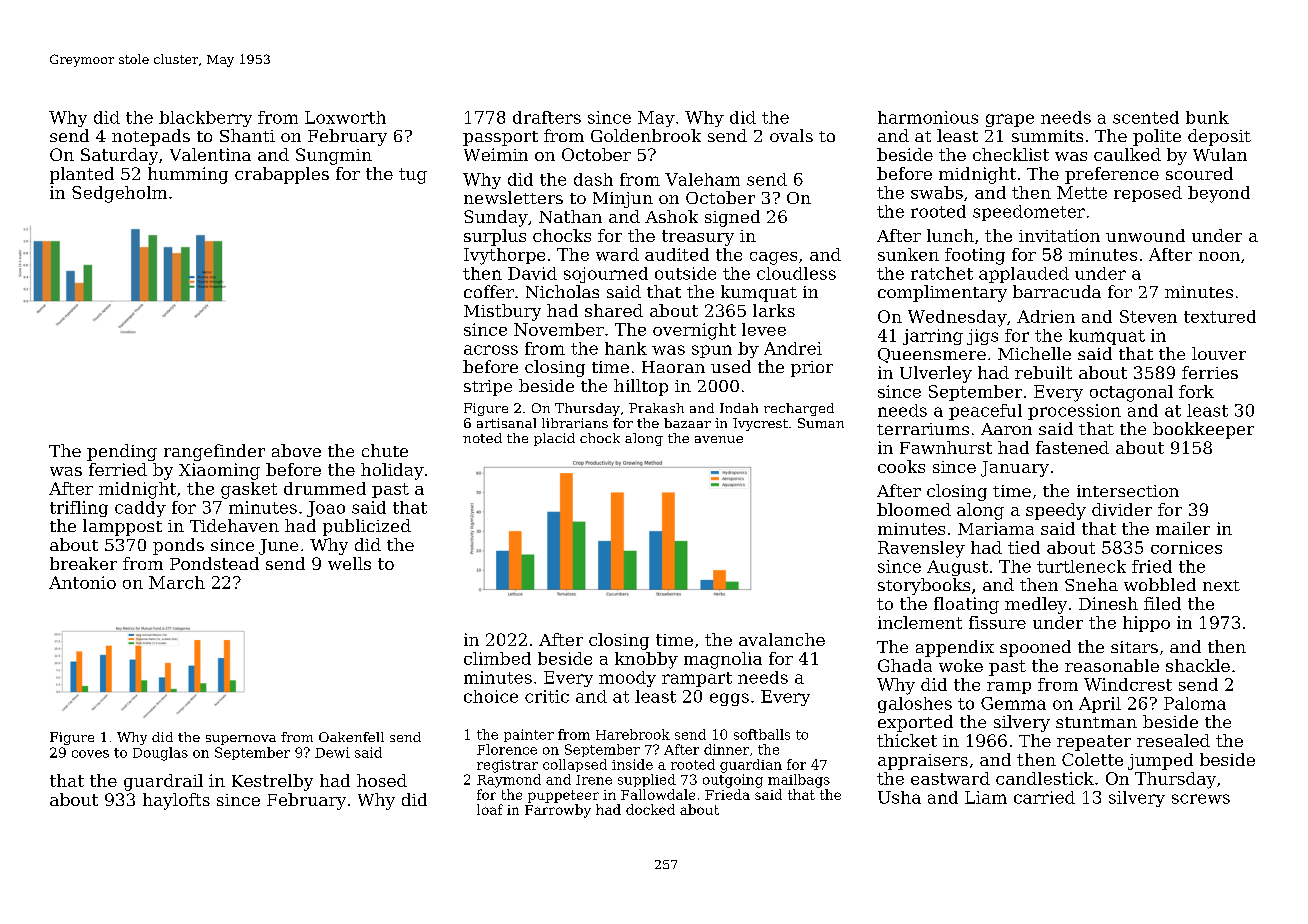  What do you see at coordinates (782, 639) in the document?
I see `avalanche` at bounding box center [782, 639].
